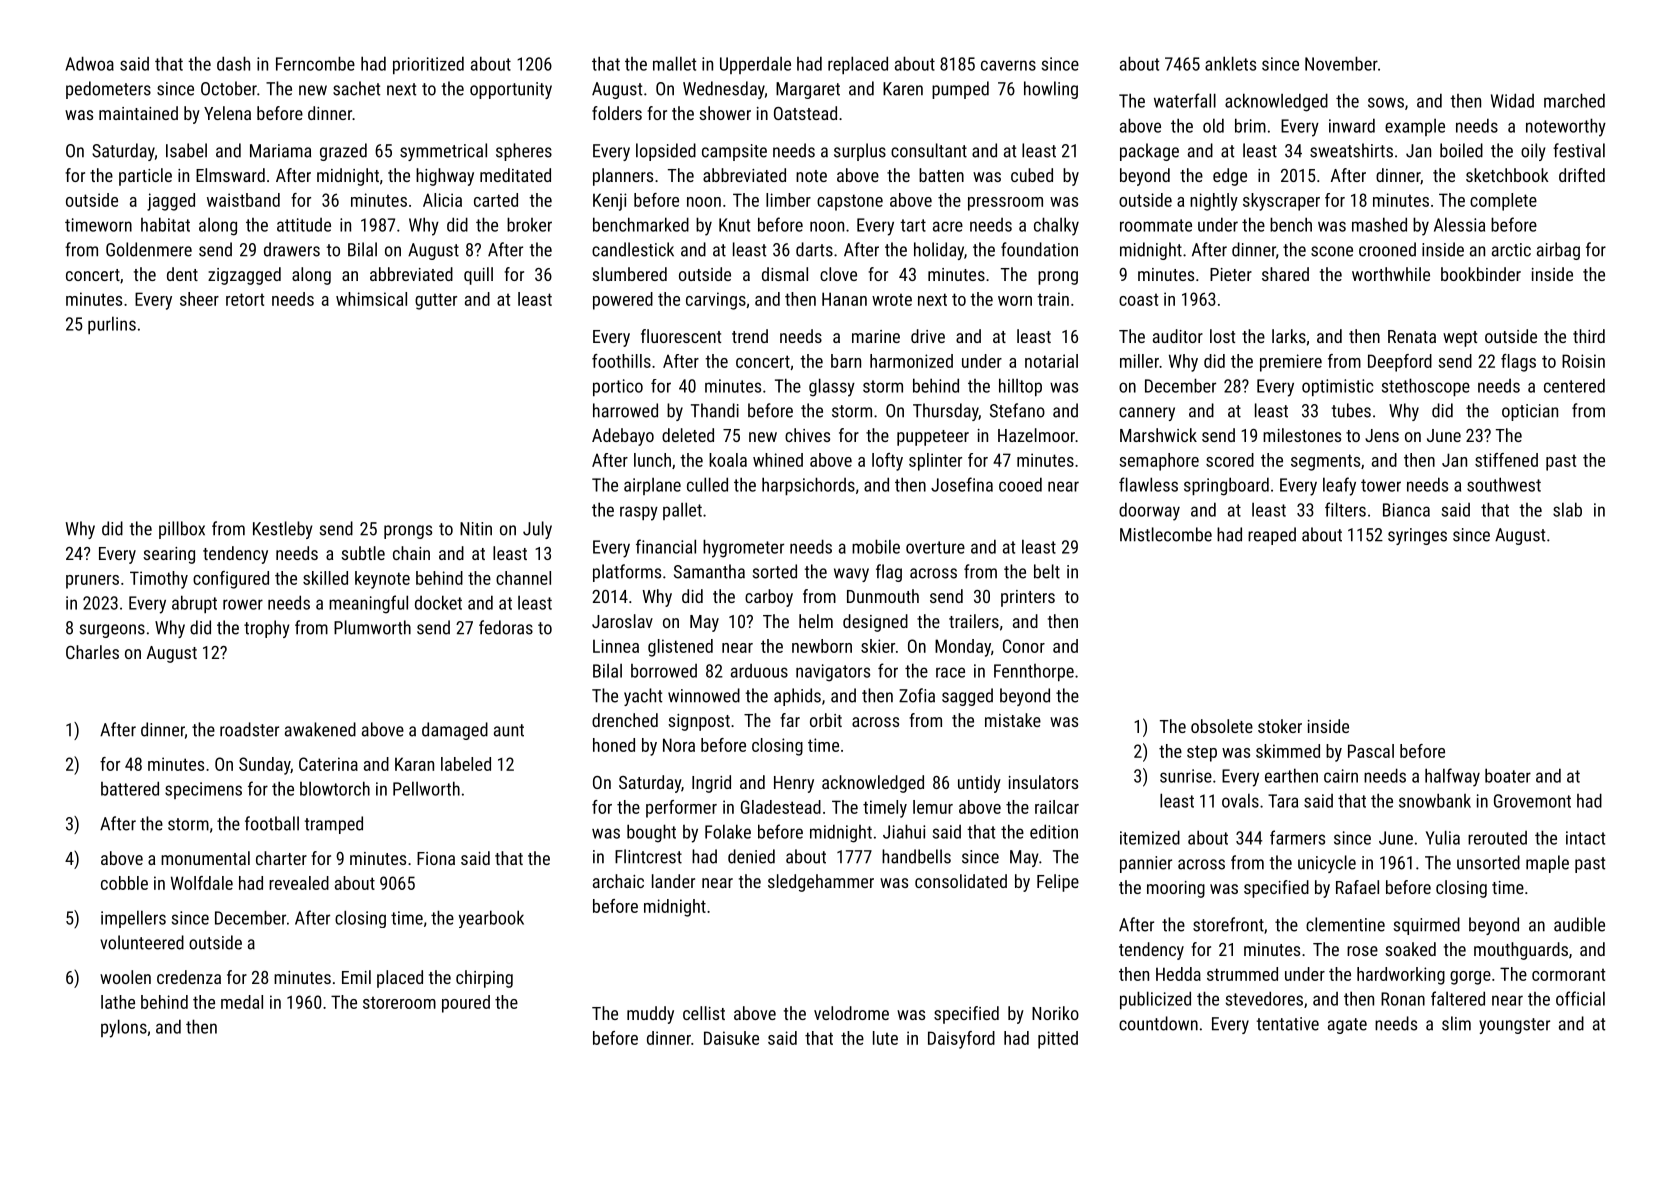 This screenshot has height=1181, width=1671. I want to click on caverns, so click(1008, 65).
